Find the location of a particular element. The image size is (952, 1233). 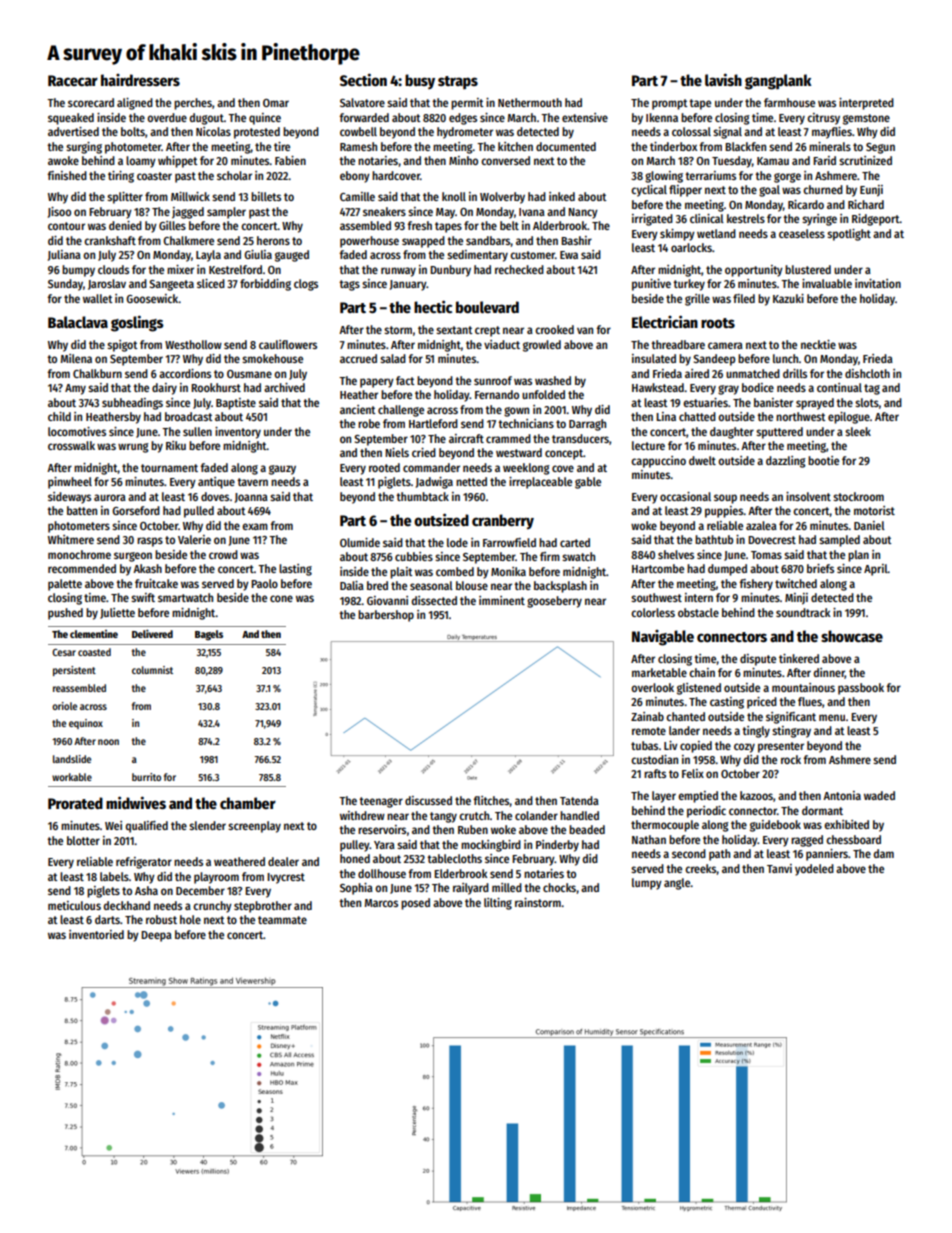

passbook is located at coordinates (861, 689).
